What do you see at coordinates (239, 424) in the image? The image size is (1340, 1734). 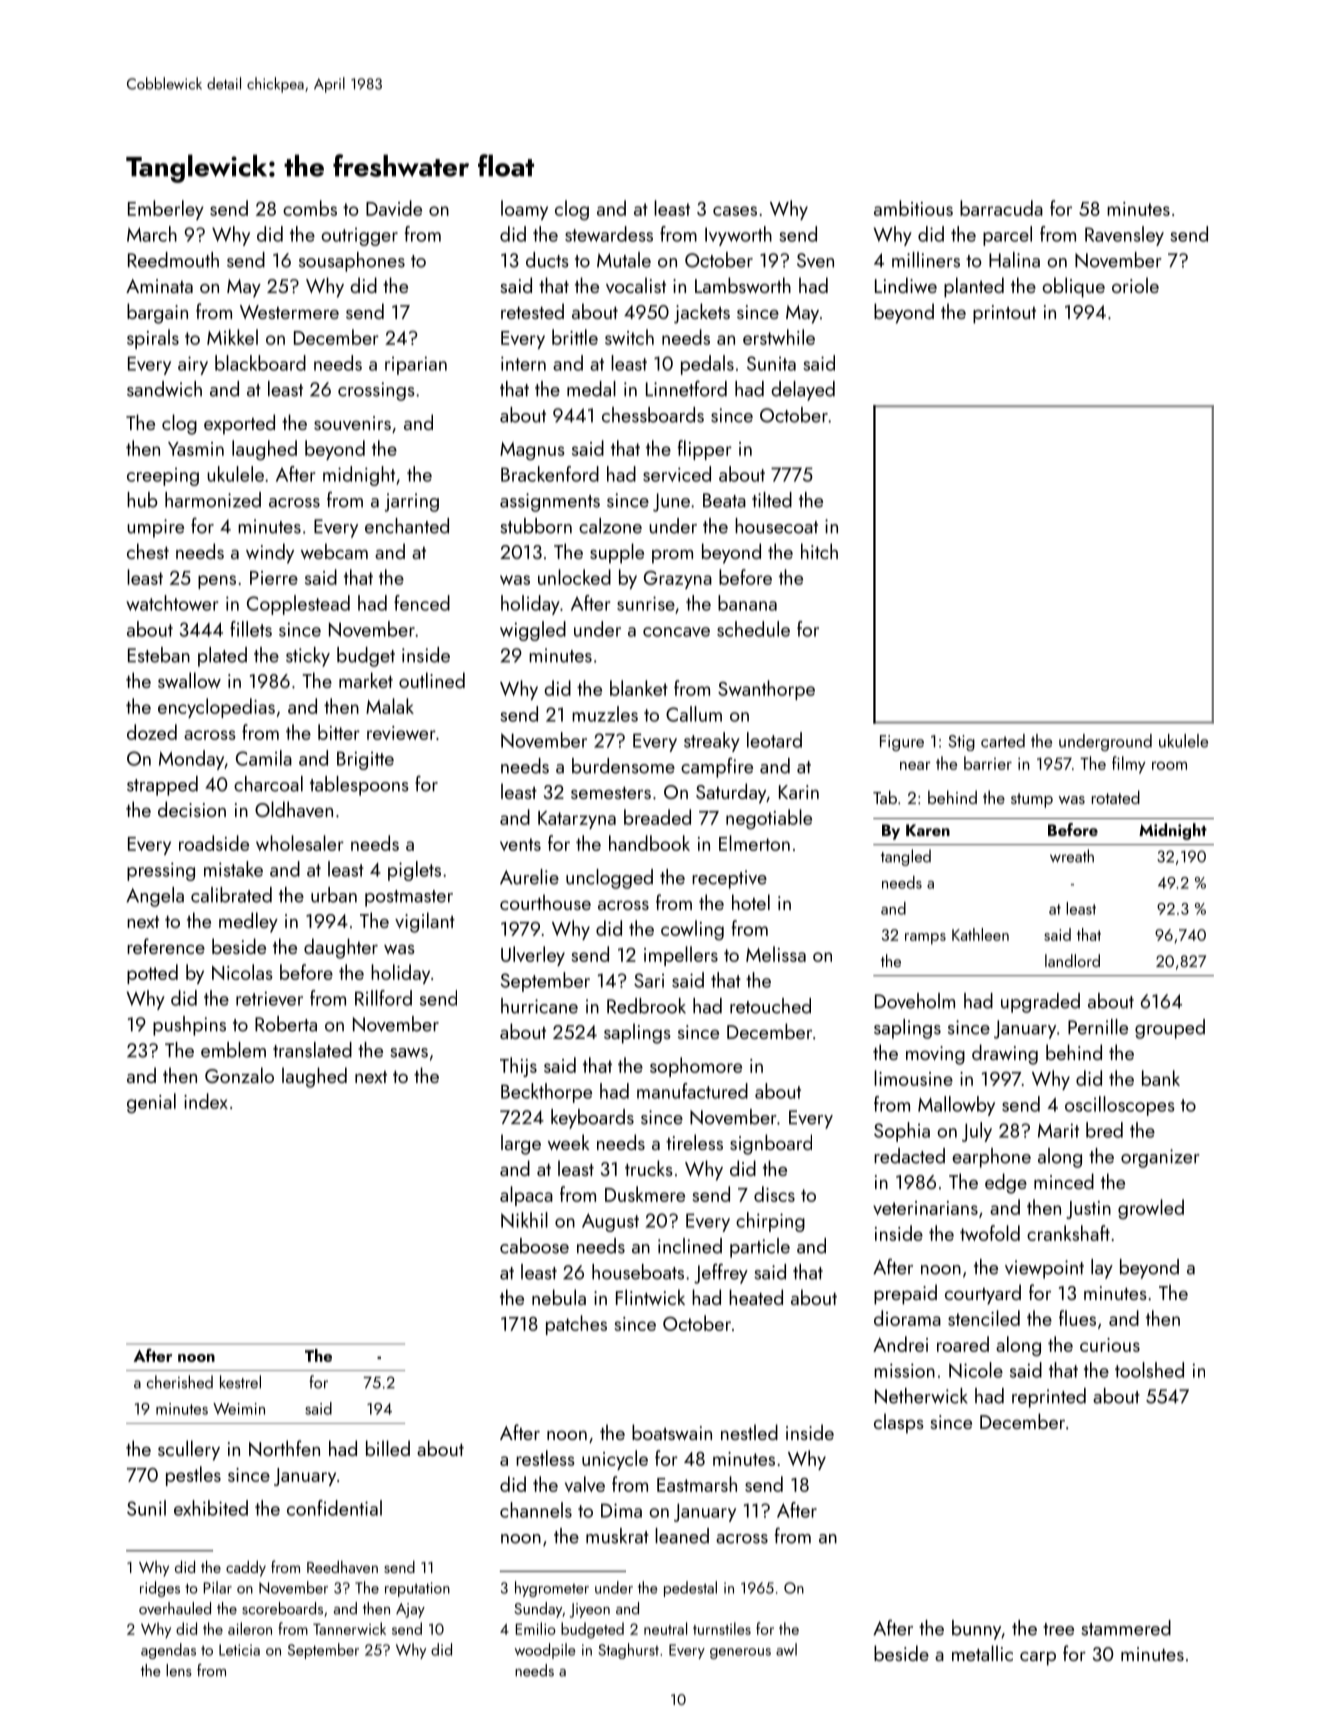 I see `exported` at bounding box center [239, 424].
